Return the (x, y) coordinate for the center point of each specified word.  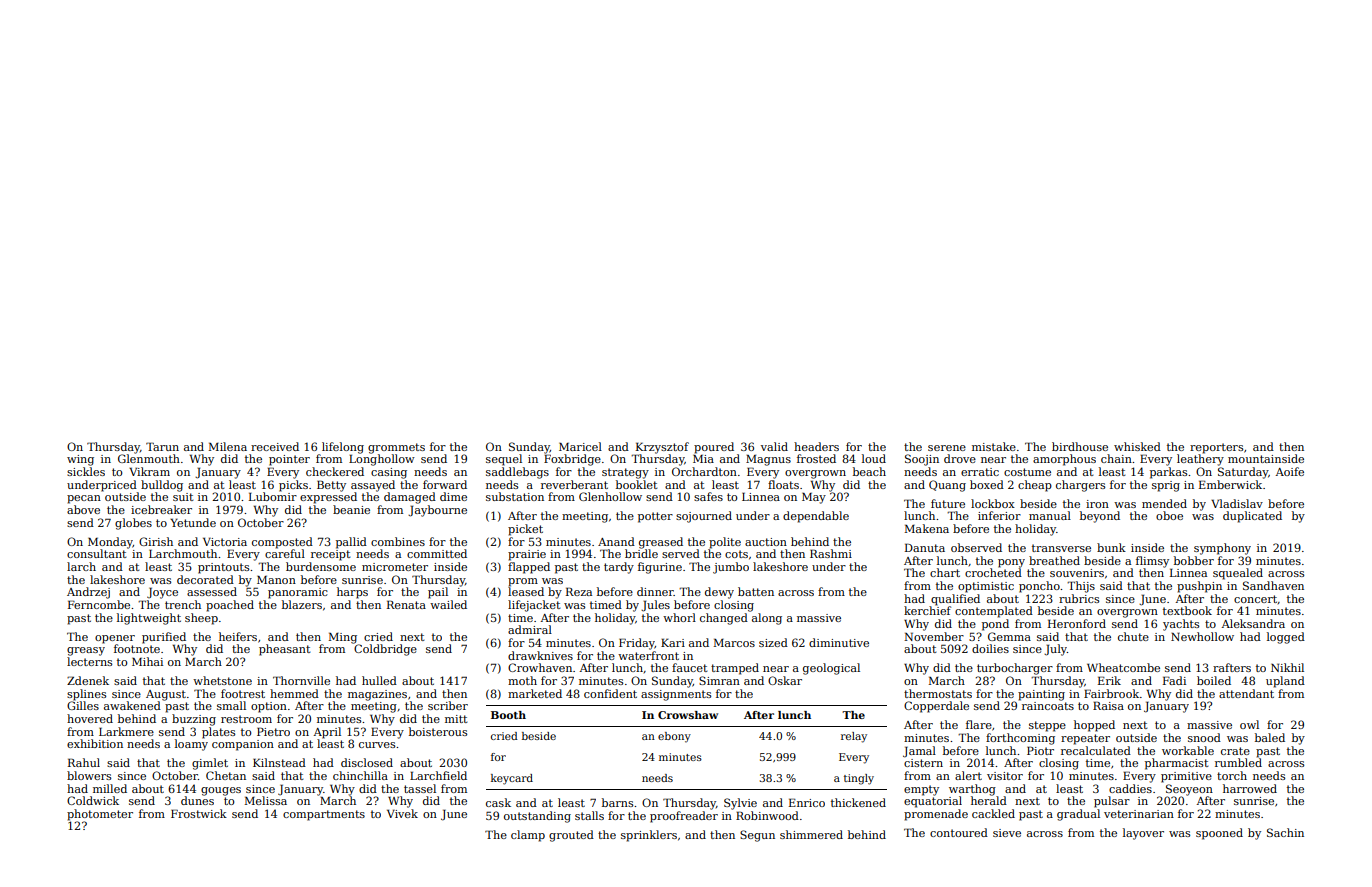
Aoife (1290, 471)
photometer (100, 815)
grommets (396, 448)
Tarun (162, 446)
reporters (1216, 448)
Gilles (83, 705)
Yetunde (193, 522)
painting (1041, 695)
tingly (859, 779)
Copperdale (936, 707)
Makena (927, 528)
